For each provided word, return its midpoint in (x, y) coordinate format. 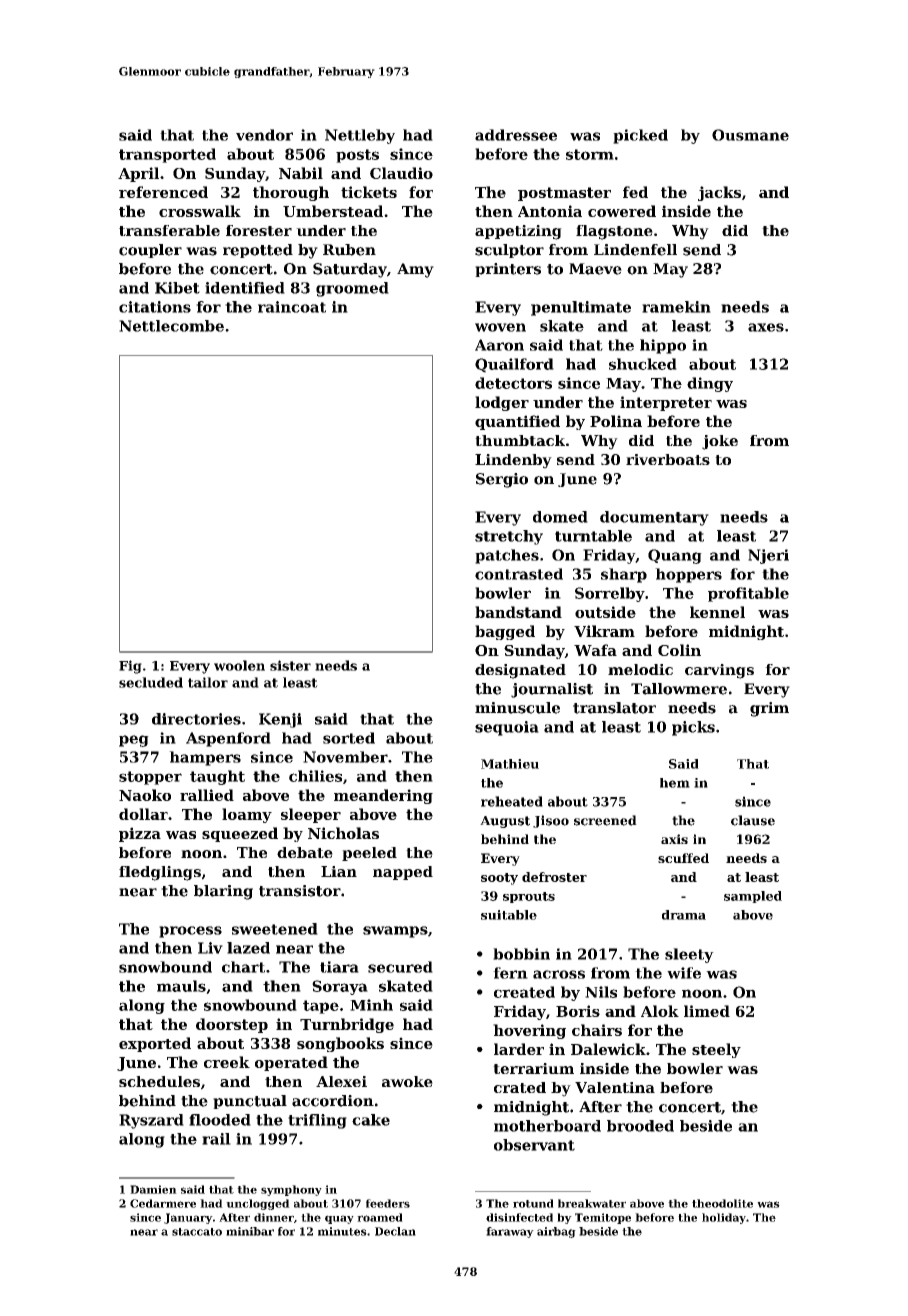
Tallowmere (679, 689)
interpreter (666, 403)
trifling (317, 1121)
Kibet (177, 288)
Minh (371, 1005)
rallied (207, 795)
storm (590, 154)
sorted (349, 738)
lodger (502, 403)
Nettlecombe (171, 326)
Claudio (401, 173)
